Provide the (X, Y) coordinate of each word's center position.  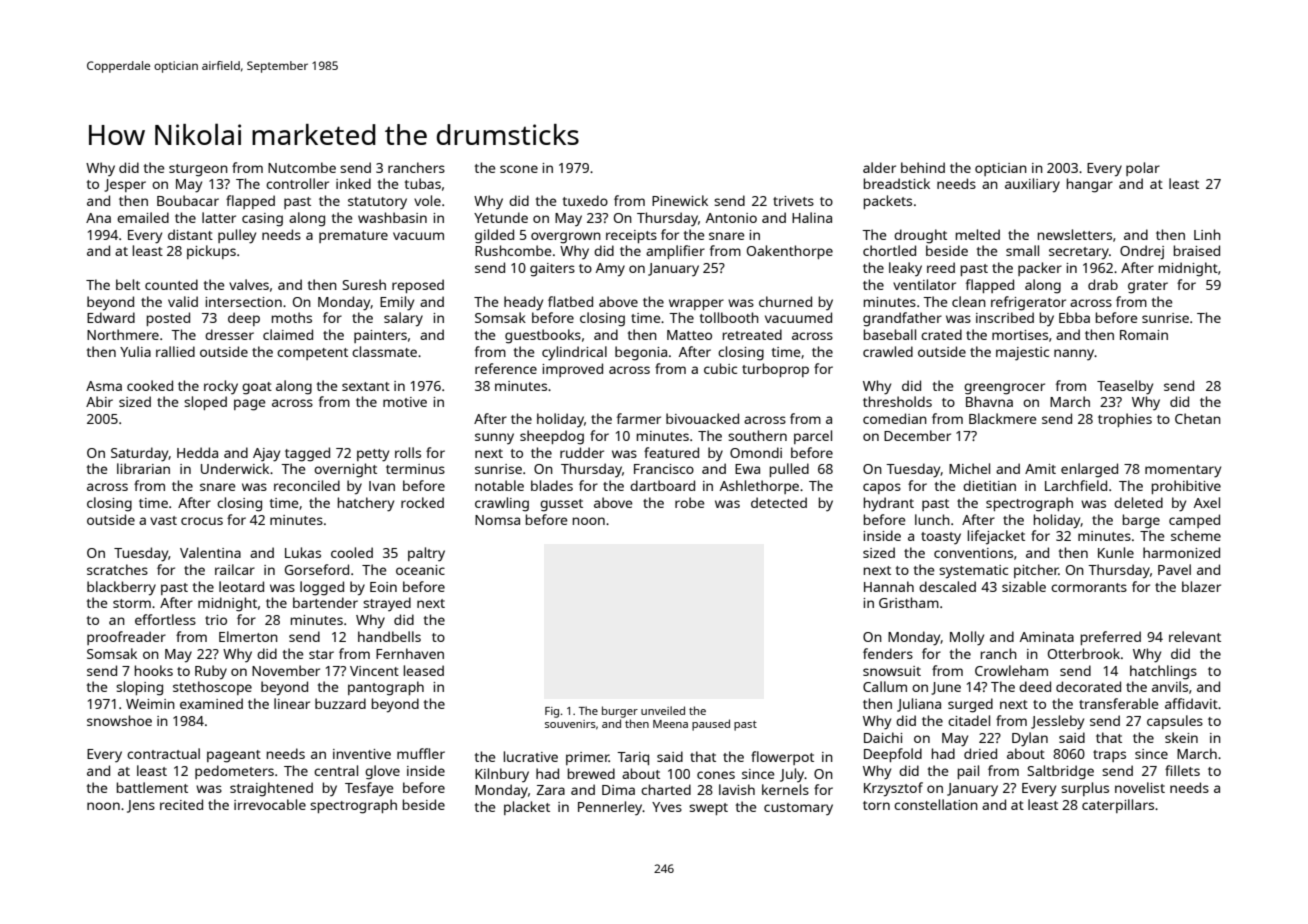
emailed (143, 217)
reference (506, 368)
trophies (1125, 420)
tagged (307, 454)
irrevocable (270, 804)
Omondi (756, 452)
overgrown (566, 238)
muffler (421, 753)
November (286, 670)
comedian (895, 418)
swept (708, 809)
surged (970, 705)
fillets (1182, 770)
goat (257, 388)
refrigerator (1028, 303)
